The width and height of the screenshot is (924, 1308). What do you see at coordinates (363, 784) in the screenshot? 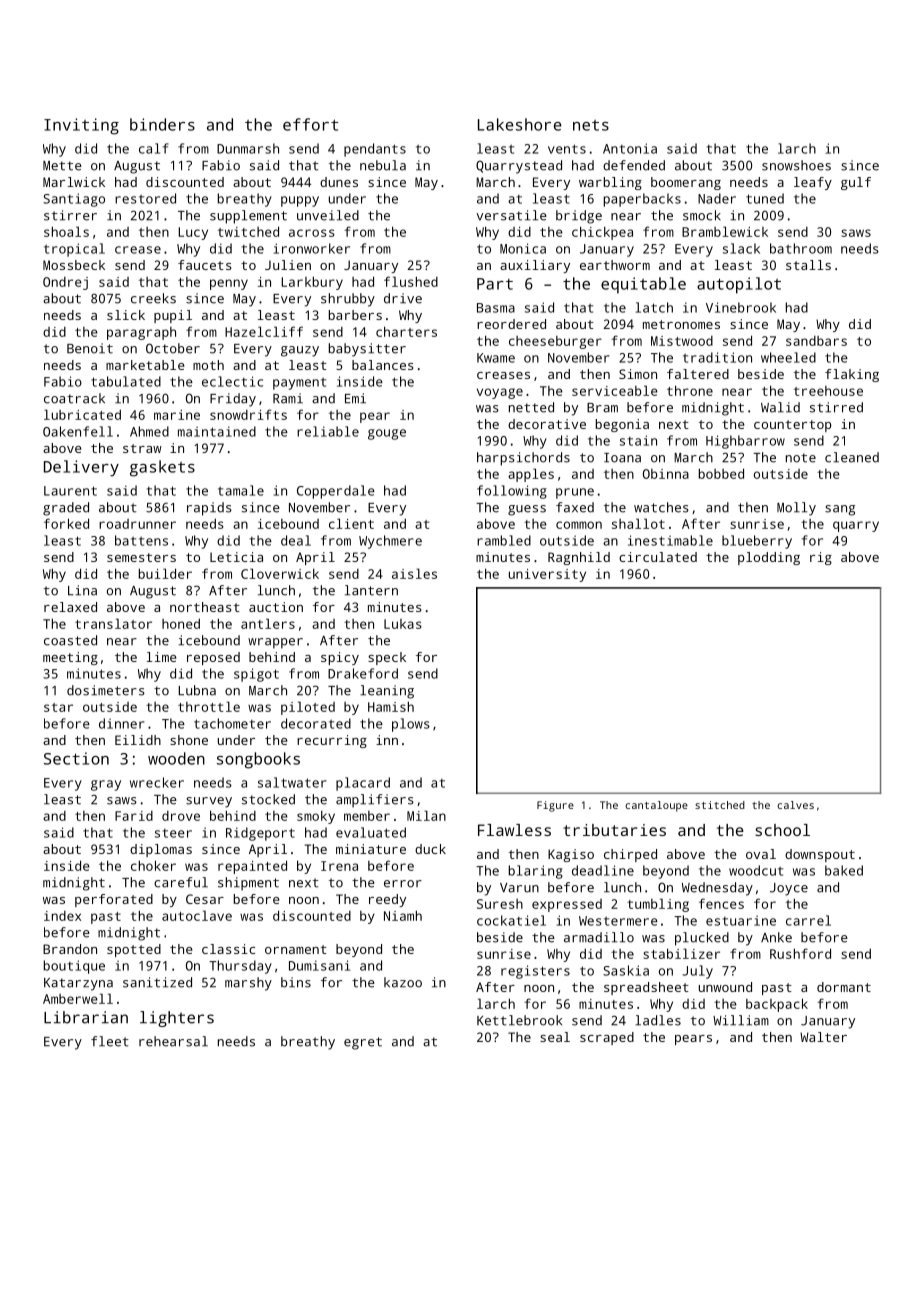
I see `placard` at bounding box center [363, 784].
